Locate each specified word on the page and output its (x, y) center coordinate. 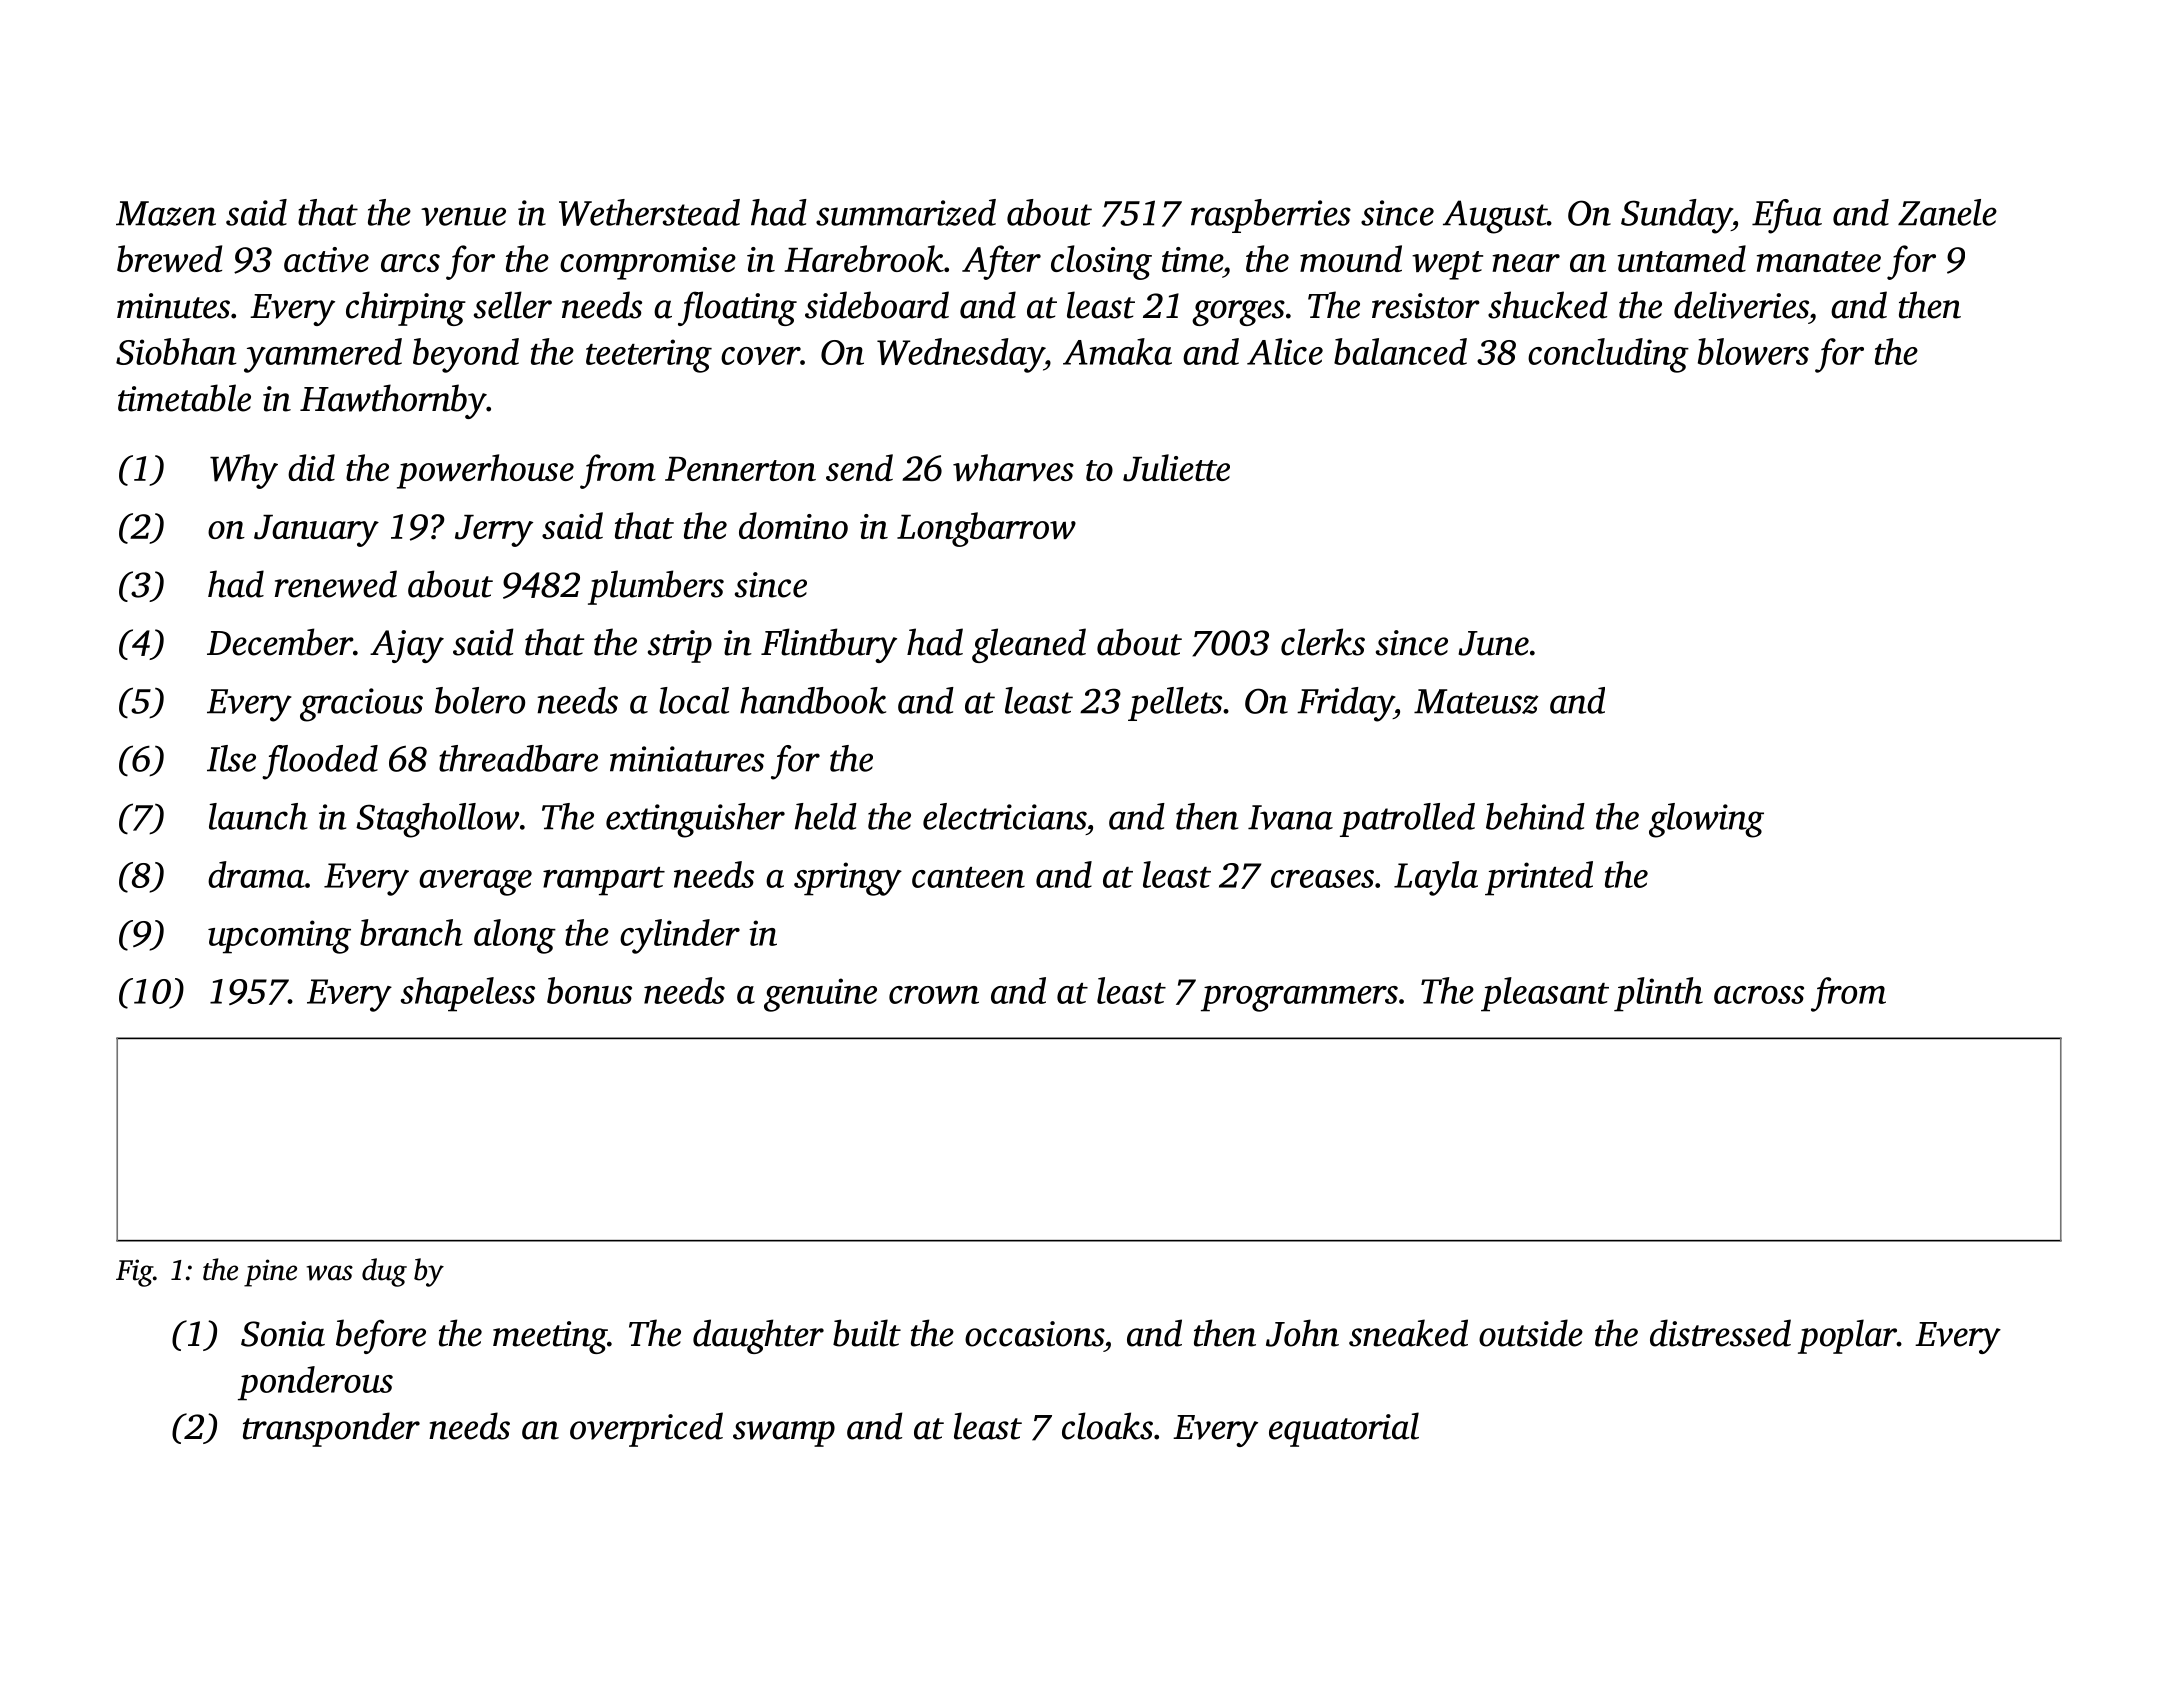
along (515, 936)
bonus (589, 990)
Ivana (1290, 817)
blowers (1753, 351)
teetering (649, 356)
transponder (331, 1429)
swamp (784, 1434)
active (326, 259)
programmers (1299, 999)
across (1759, 995)
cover (760, 356)
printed (1539, 878)
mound (1351, 258)
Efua (1787, 216)
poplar (1847, 1336)
